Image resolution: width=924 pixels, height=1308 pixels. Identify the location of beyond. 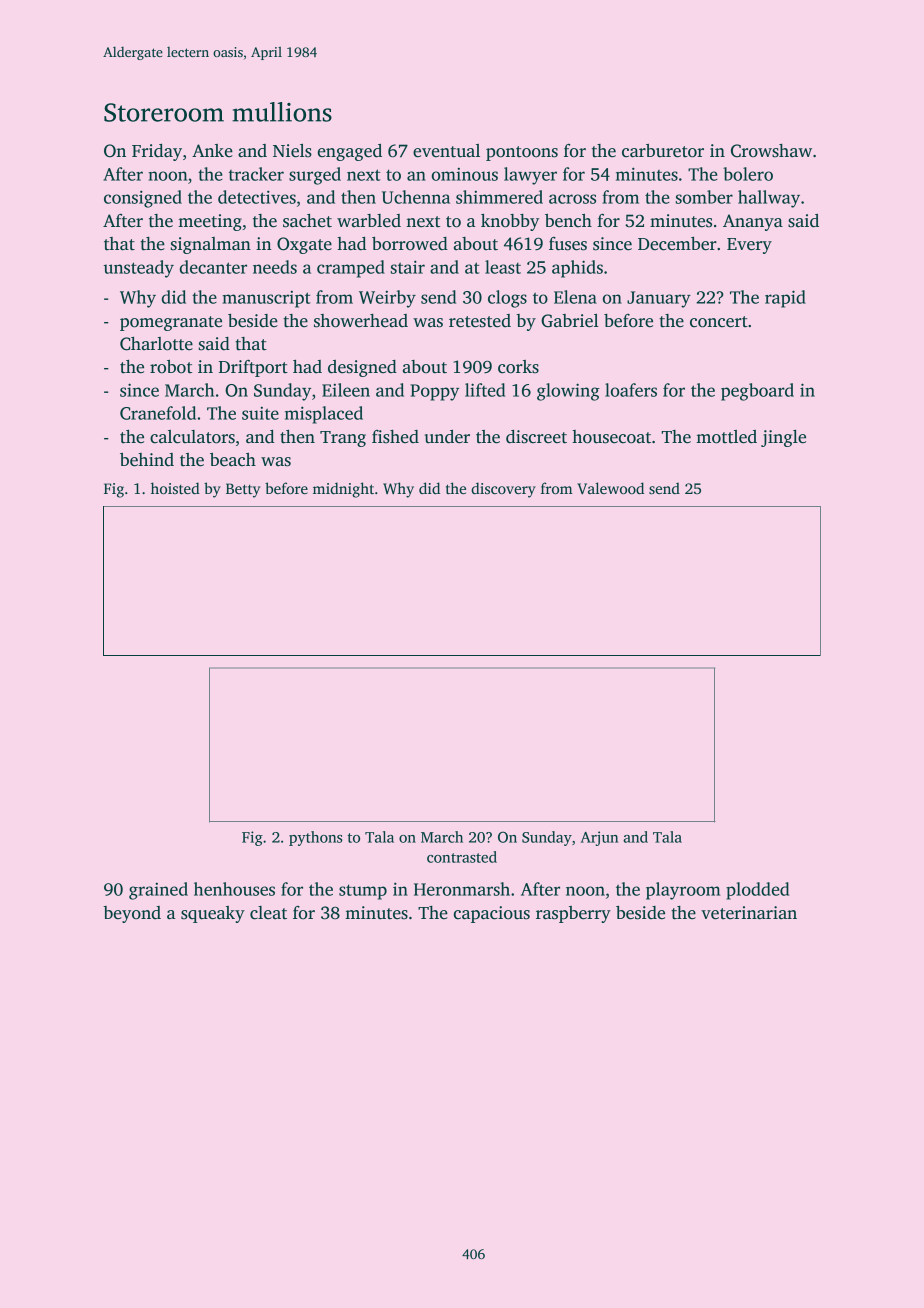
(132, 914).
